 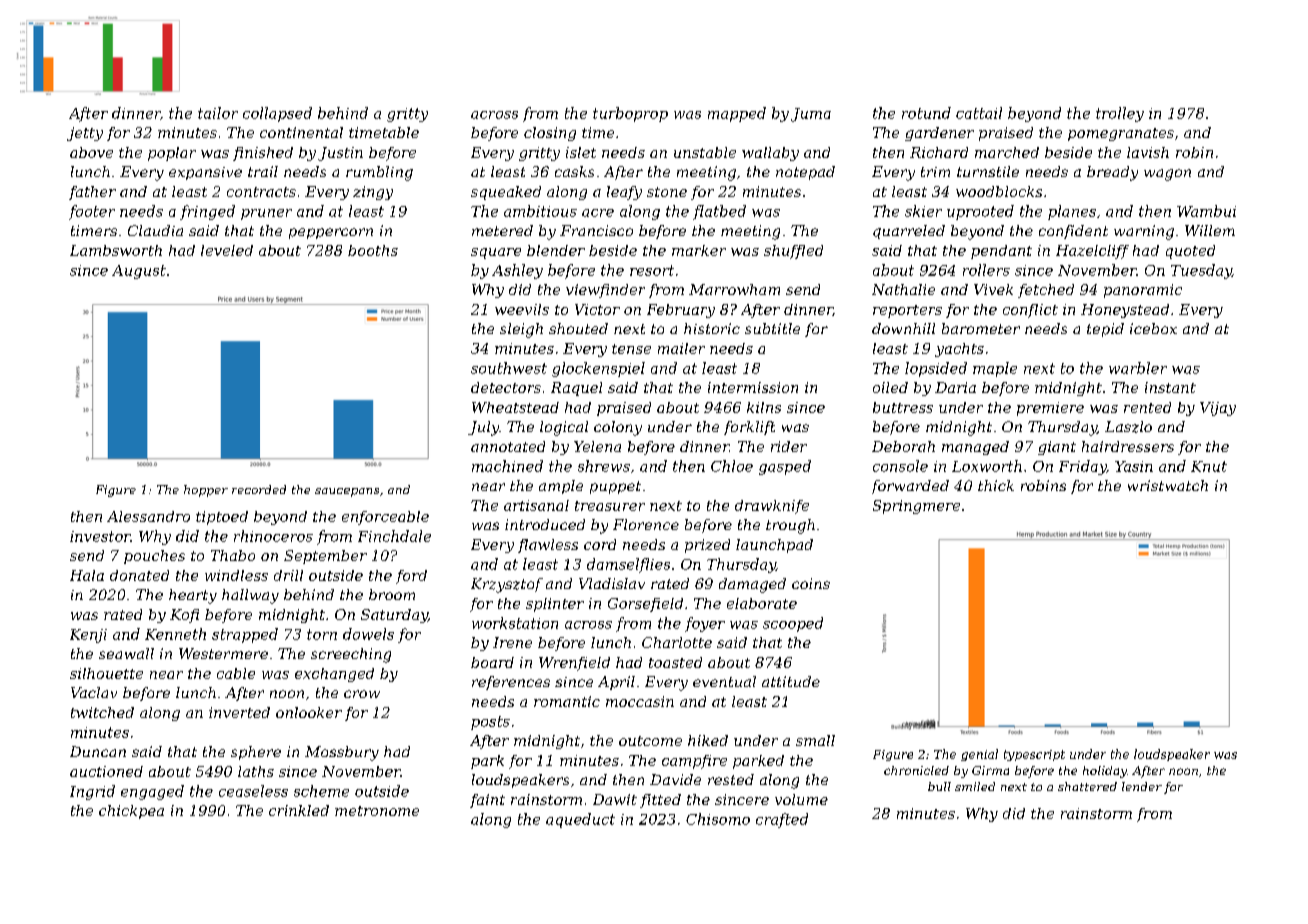 What do you see at coordinates (1143, 291) in the document?
I see `panoramic` at bounding box center [1143, 291].
